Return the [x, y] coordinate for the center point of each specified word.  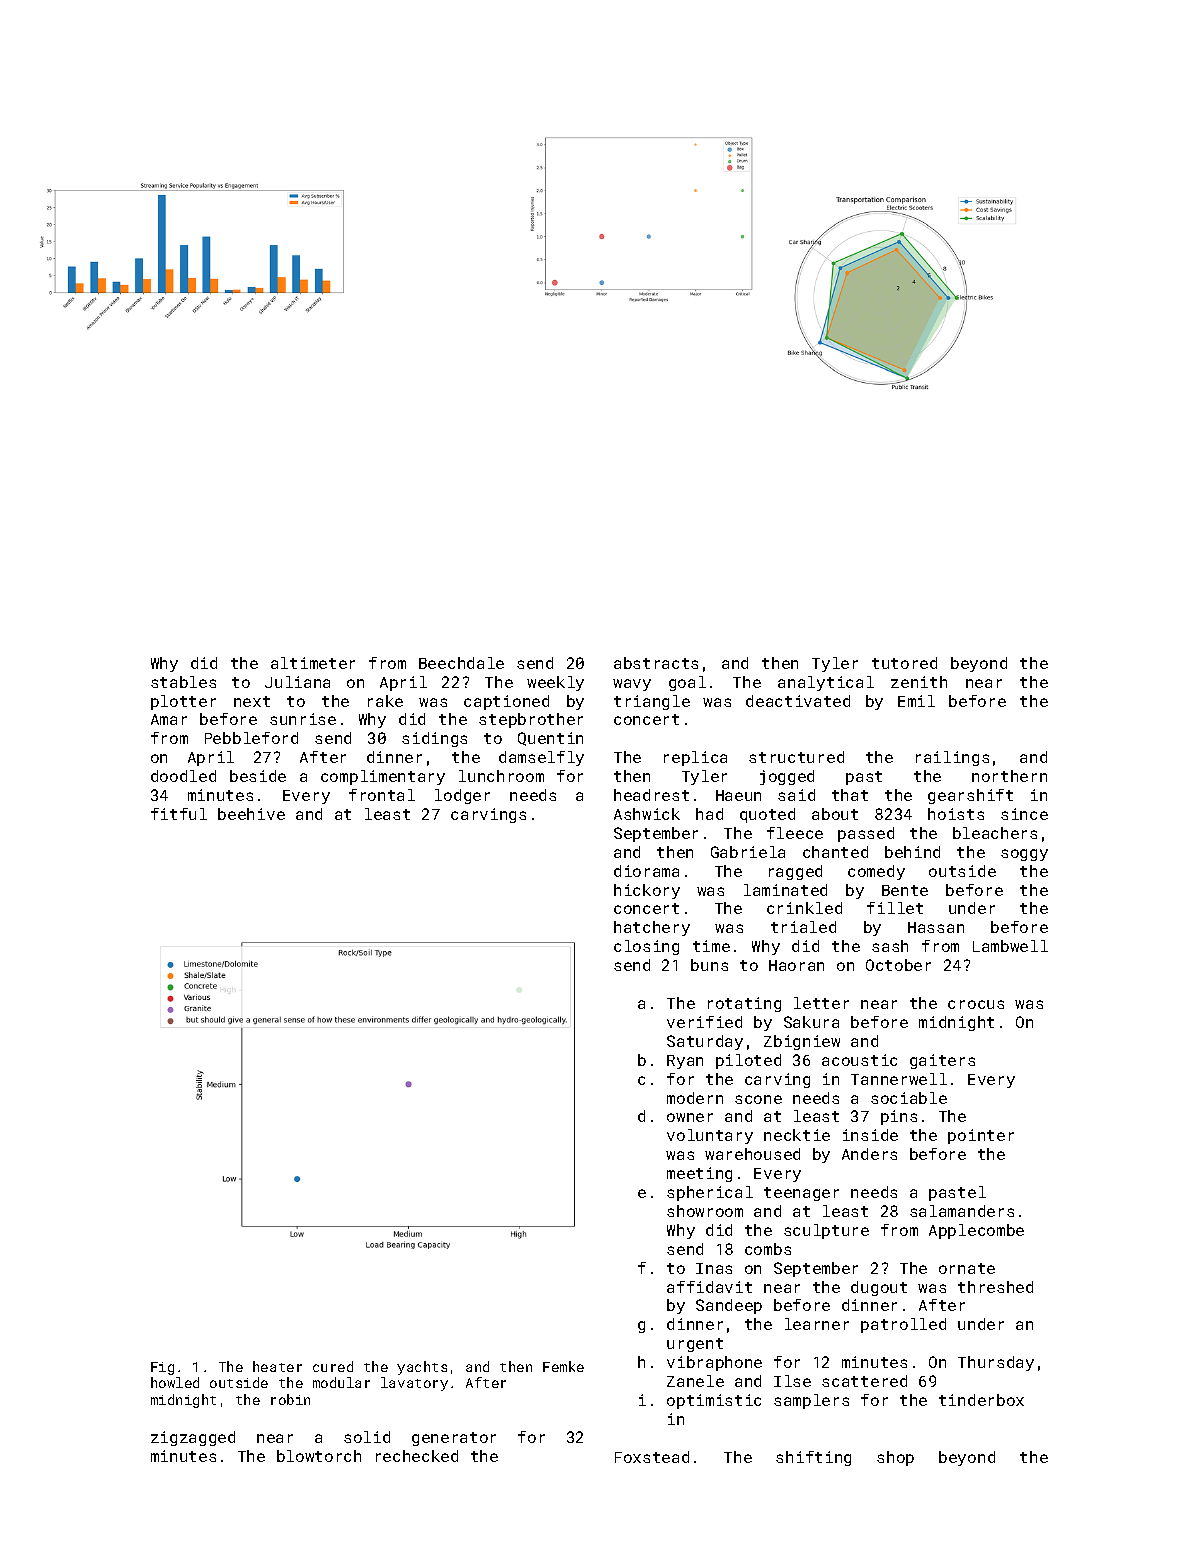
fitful [179, 814]
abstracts [656, 663]
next [252, 701]
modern [695, 1098]
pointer [981, 1136]
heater [277, 1366]
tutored [904, 663]
